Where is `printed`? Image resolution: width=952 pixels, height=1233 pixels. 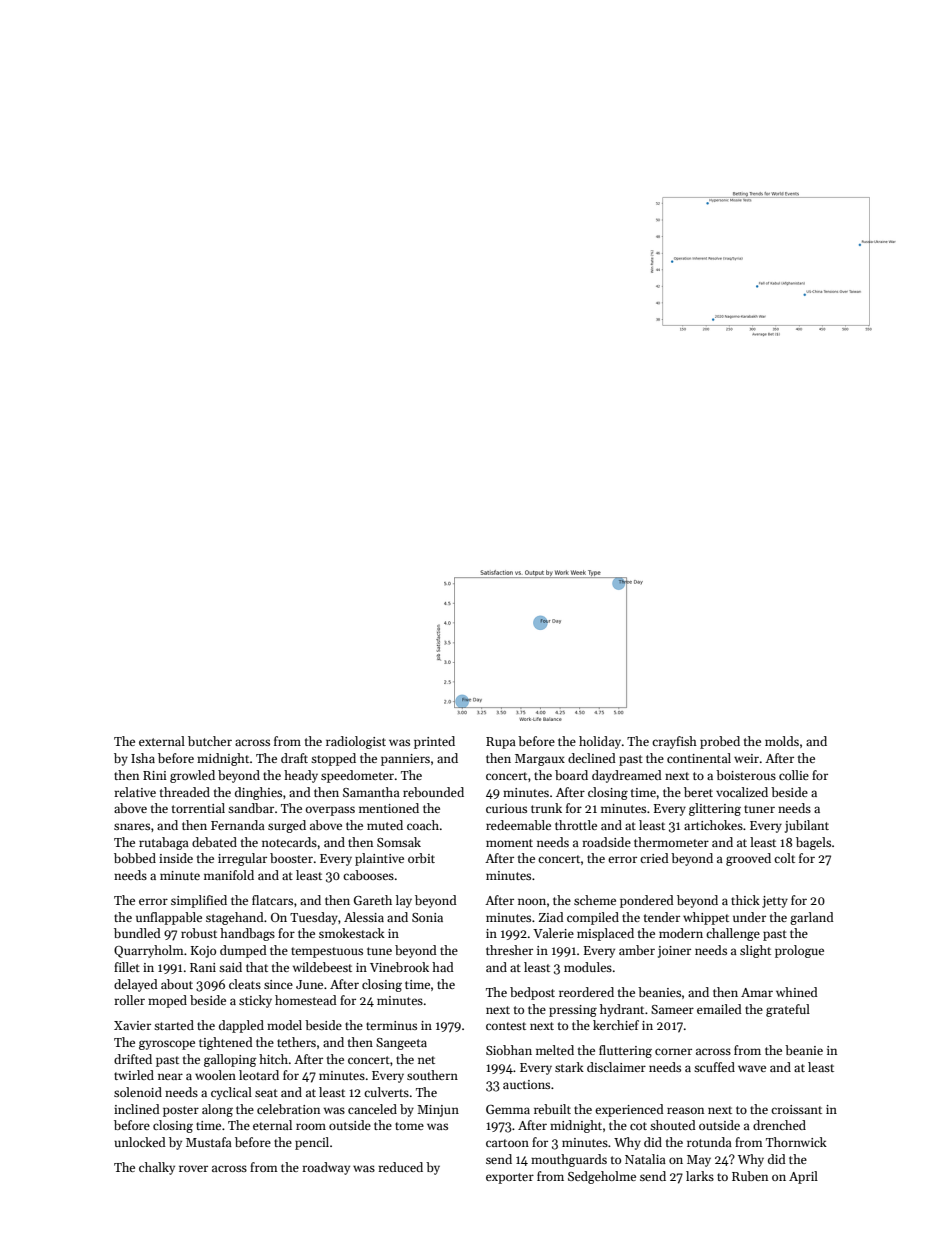
printed is located at coordinates (434, 742).
